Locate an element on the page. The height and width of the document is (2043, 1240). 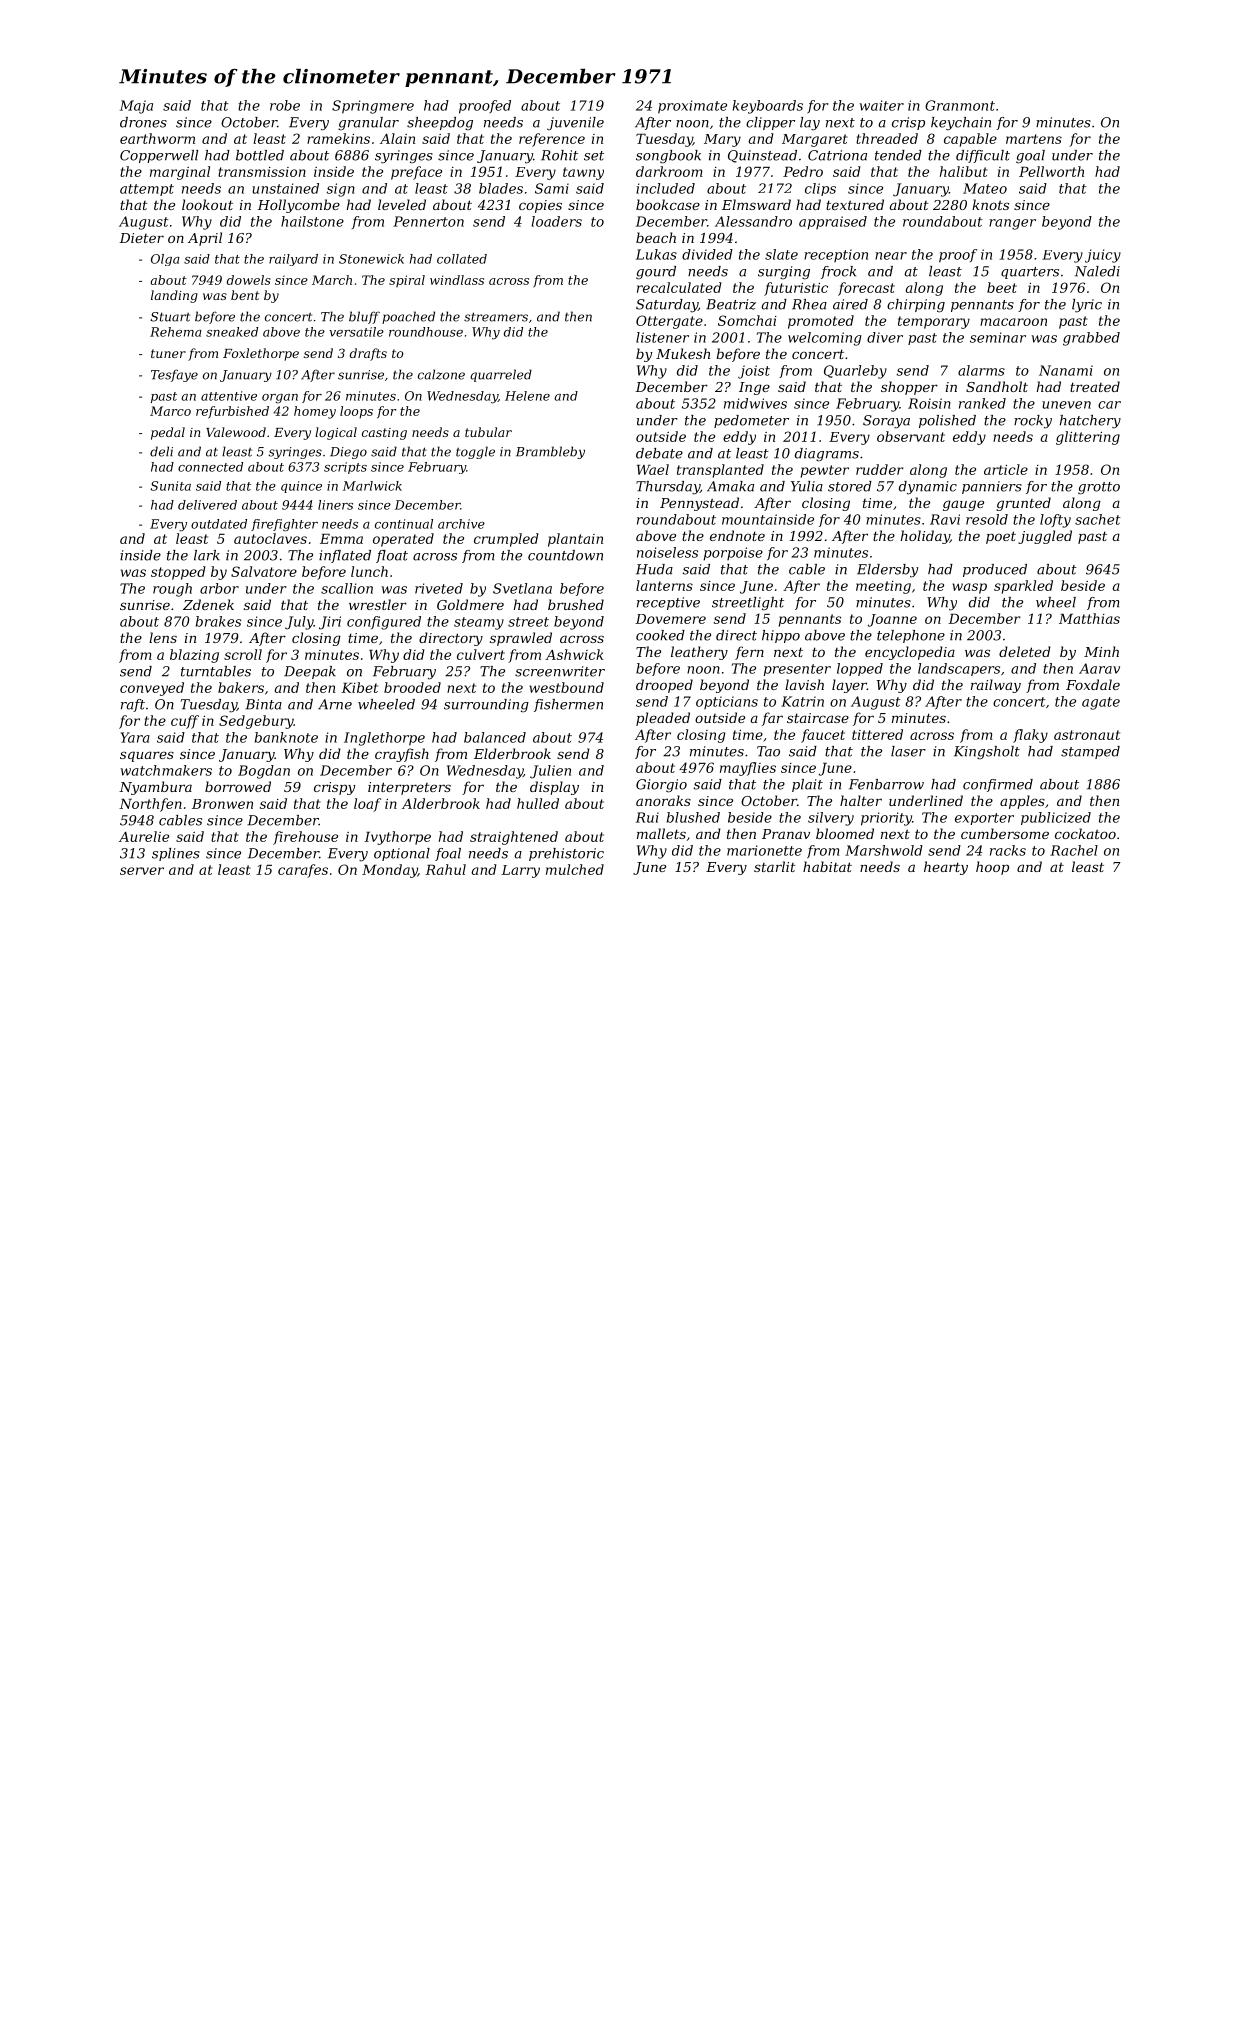
proximate is located at coordinates (692, 107).
